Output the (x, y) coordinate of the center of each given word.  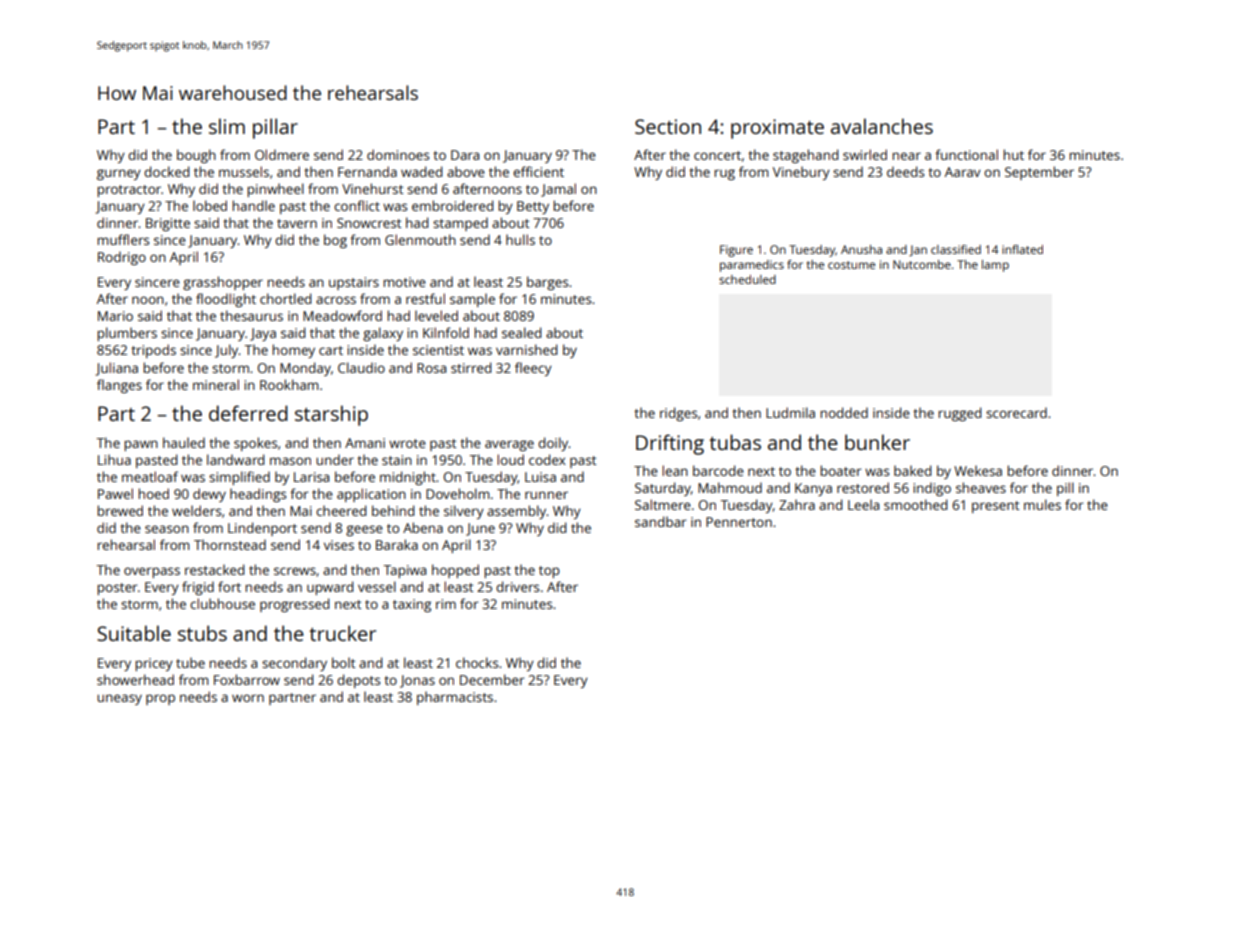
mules (1042, 504)
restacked (214, 569)
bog (335, 241)
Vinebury (801, 173)
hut (1013, 154)
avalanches (882, 126)
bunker (877, 442)
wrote (407, 443)
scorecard (1016, 412)
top (549, 572)
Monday (305, 369)
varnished (526, 349)
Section (668, 126)
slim (227, 126)
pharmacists (455, 698)
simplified (239, 478)
